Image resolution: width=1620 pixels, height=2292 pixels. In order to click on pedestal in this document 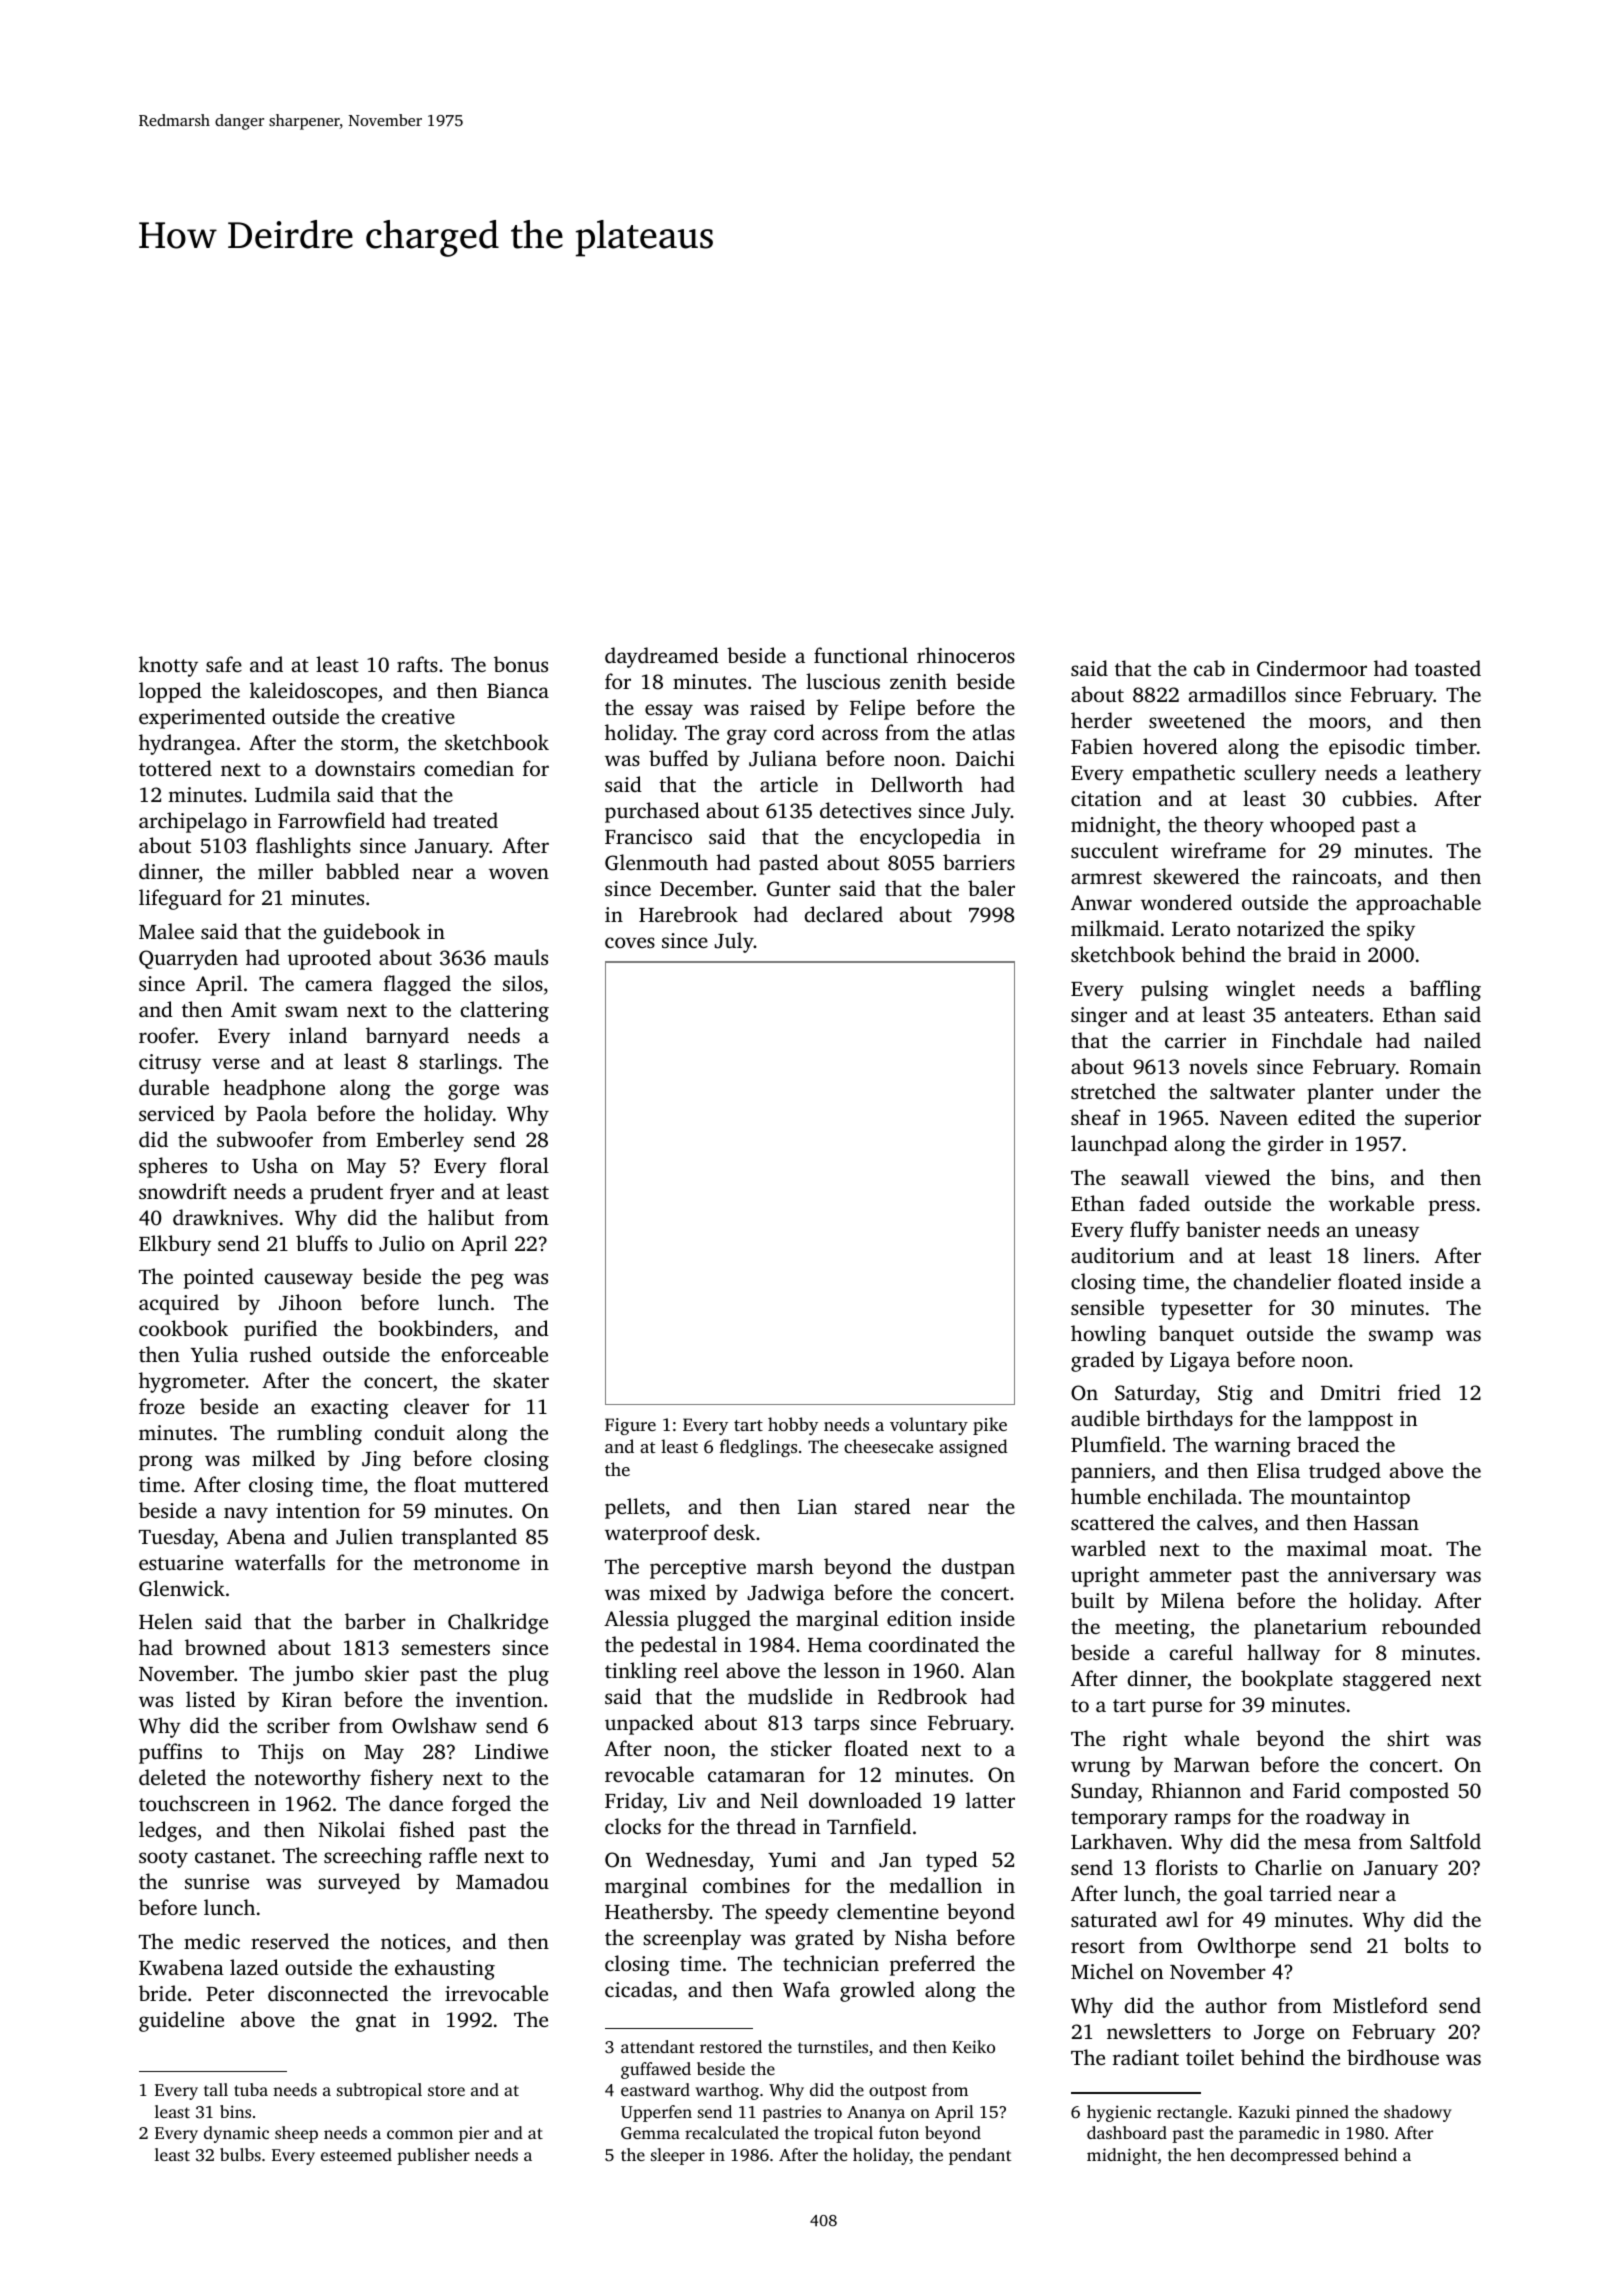, I will do `click(679, 1646)`.
